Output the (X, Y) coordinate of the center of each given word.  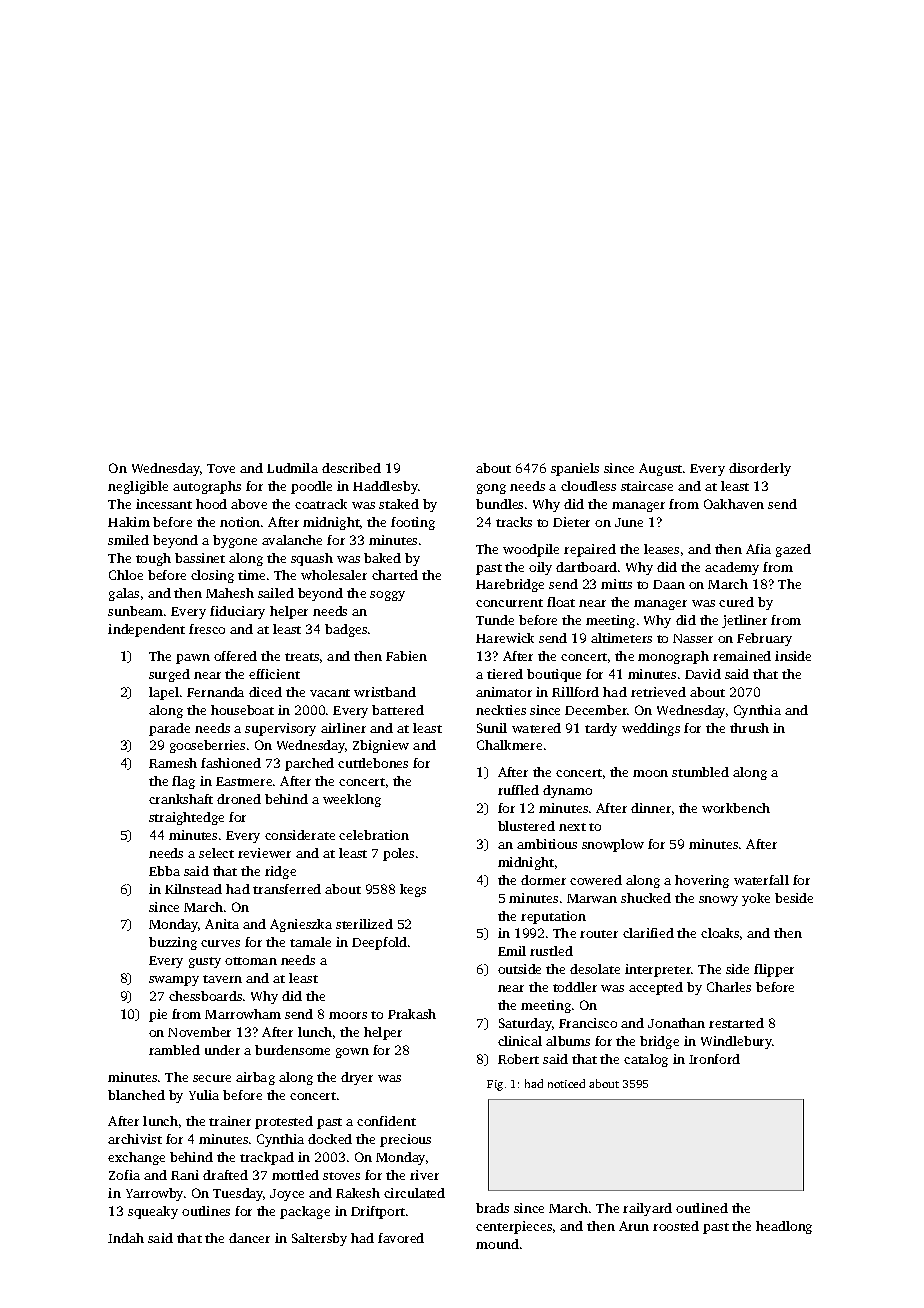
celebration (374, 835)
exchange (136, 1158)
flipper (774, 970)
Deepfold (379, 943)
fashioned (231, 763)
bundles (499, 504)
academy (732, 568)
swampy (174, 981)
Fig (495, 1085)
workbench (736, 808)
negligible (138, 487)
